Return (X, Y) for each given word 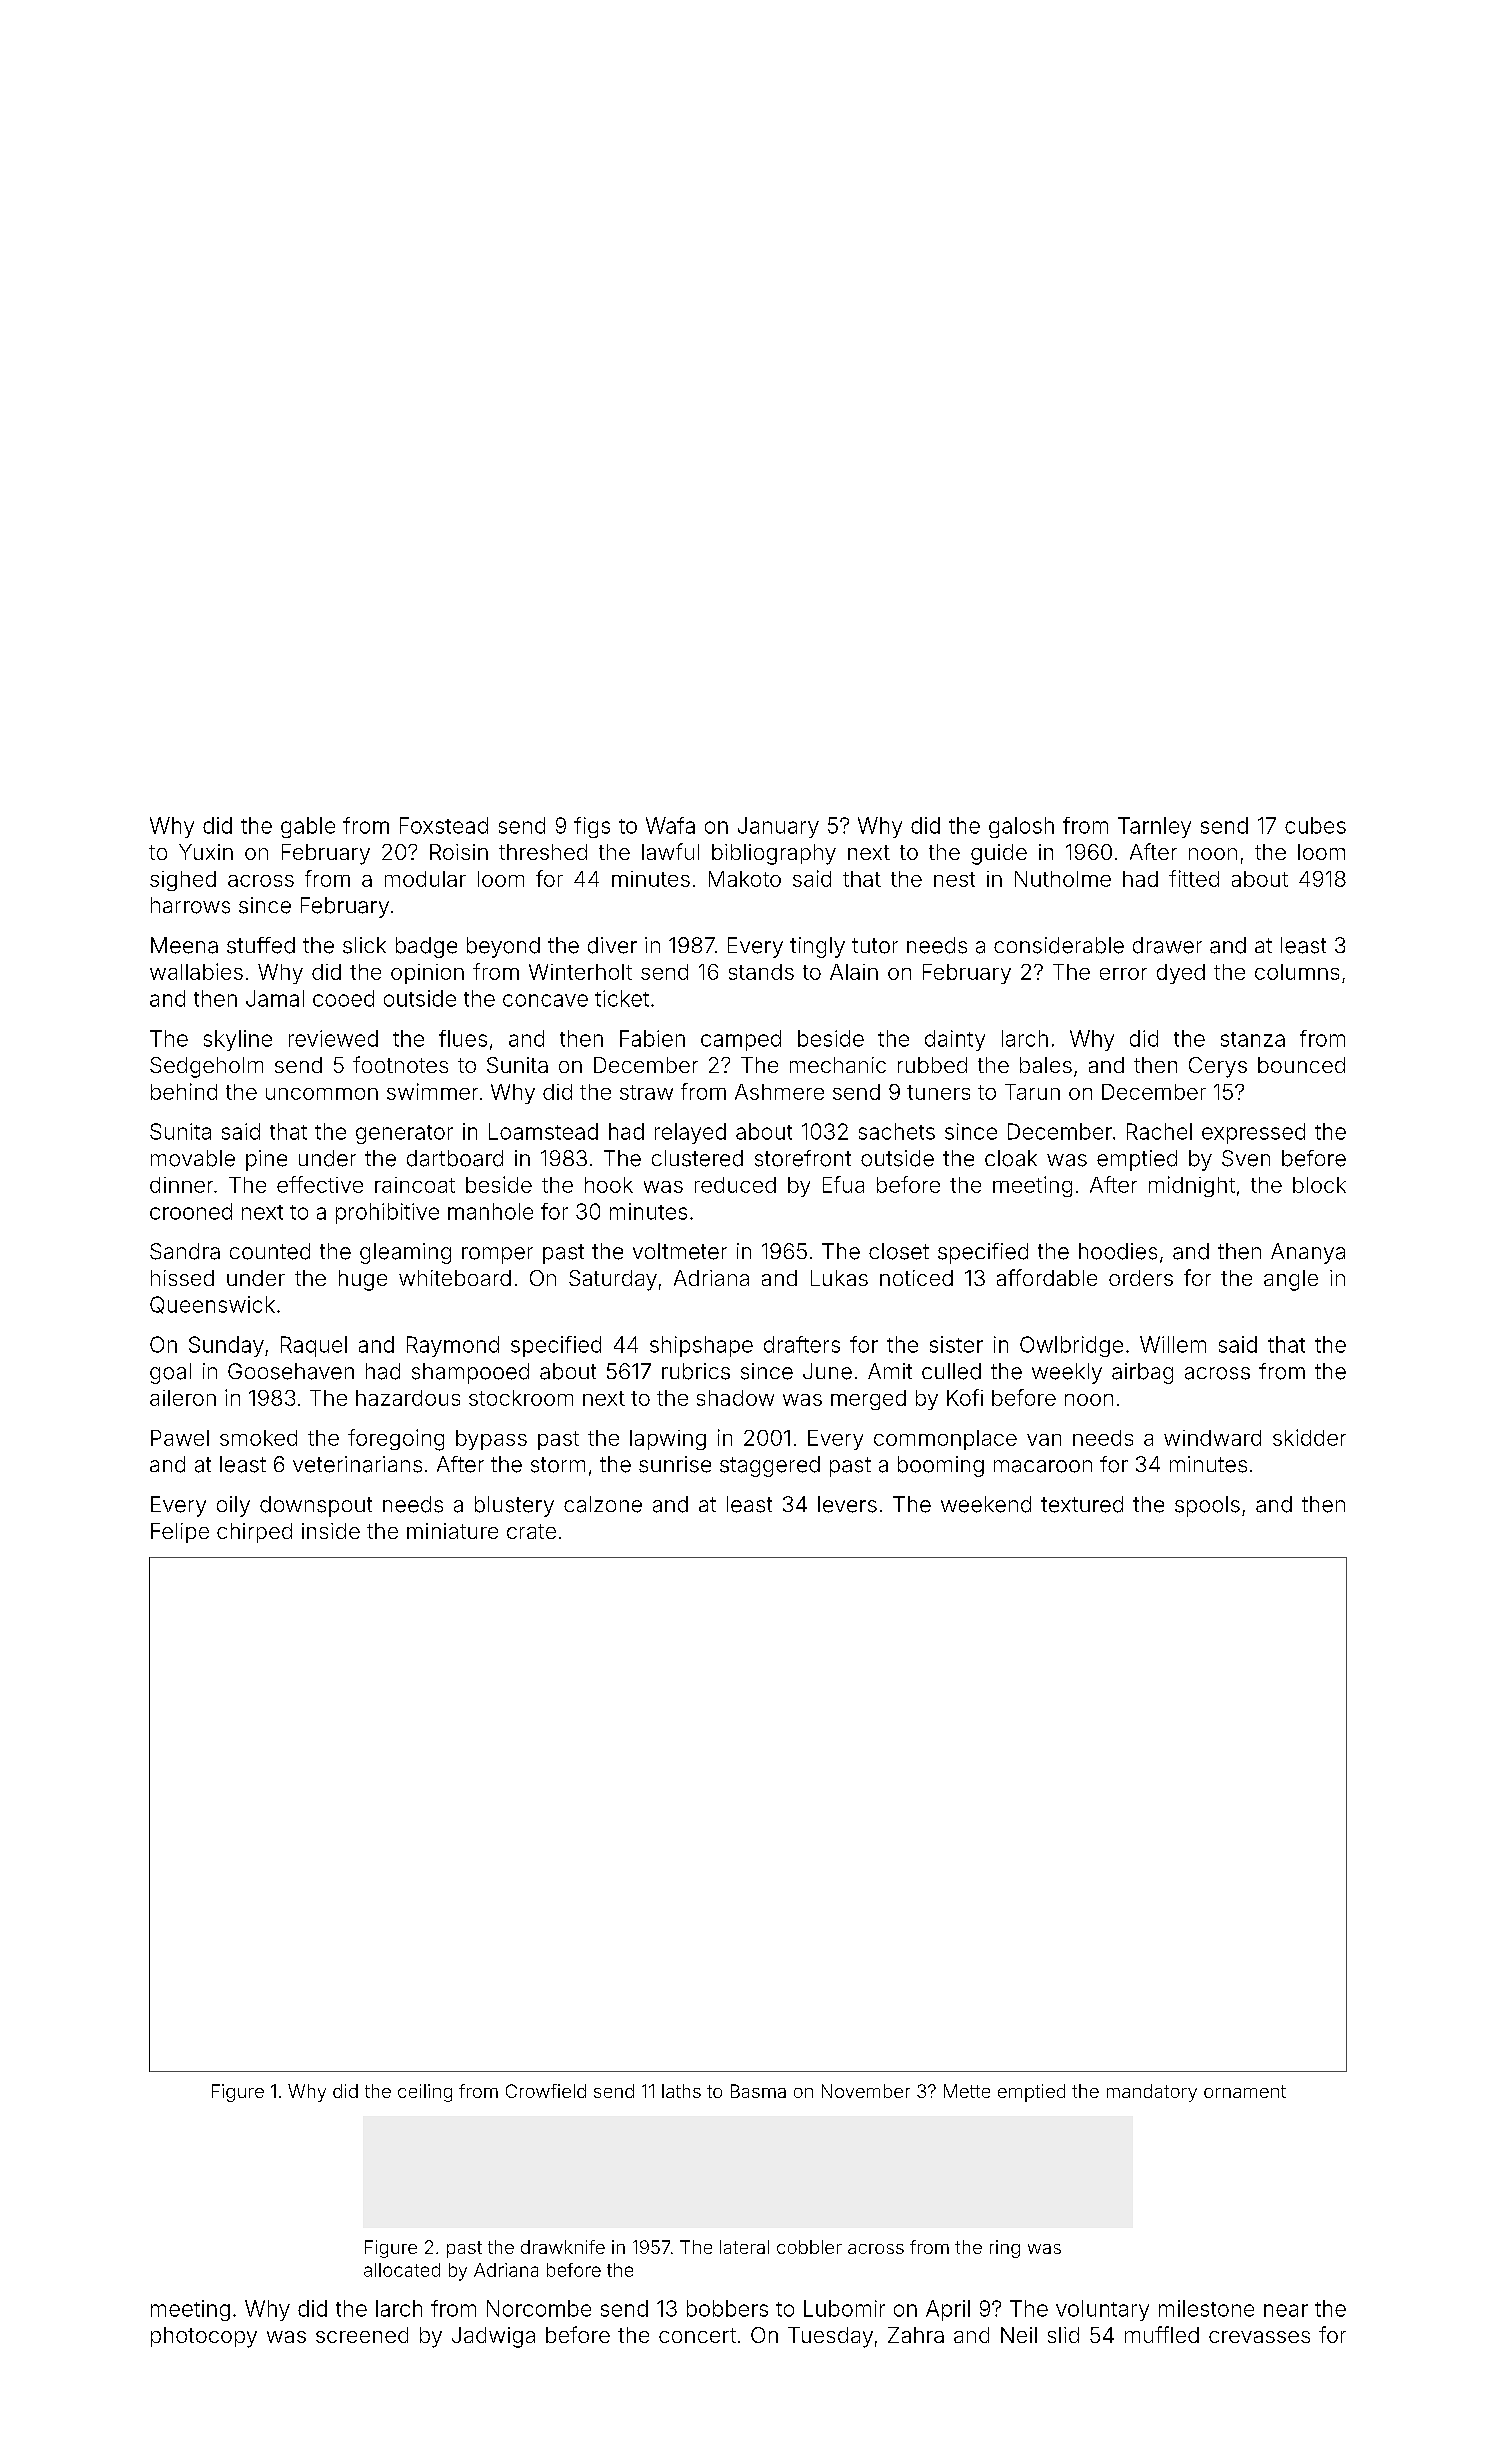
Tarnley (1154, 827)
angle (1291, 1280)
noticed (916, 1278)
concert (697, 2335)
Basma (758, 2091)
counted (270, 1251)
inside (331, 1531)
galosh (1021, 827)
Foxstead (444, 825)
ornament (1245, 2091)
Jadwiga (493, 2337)
